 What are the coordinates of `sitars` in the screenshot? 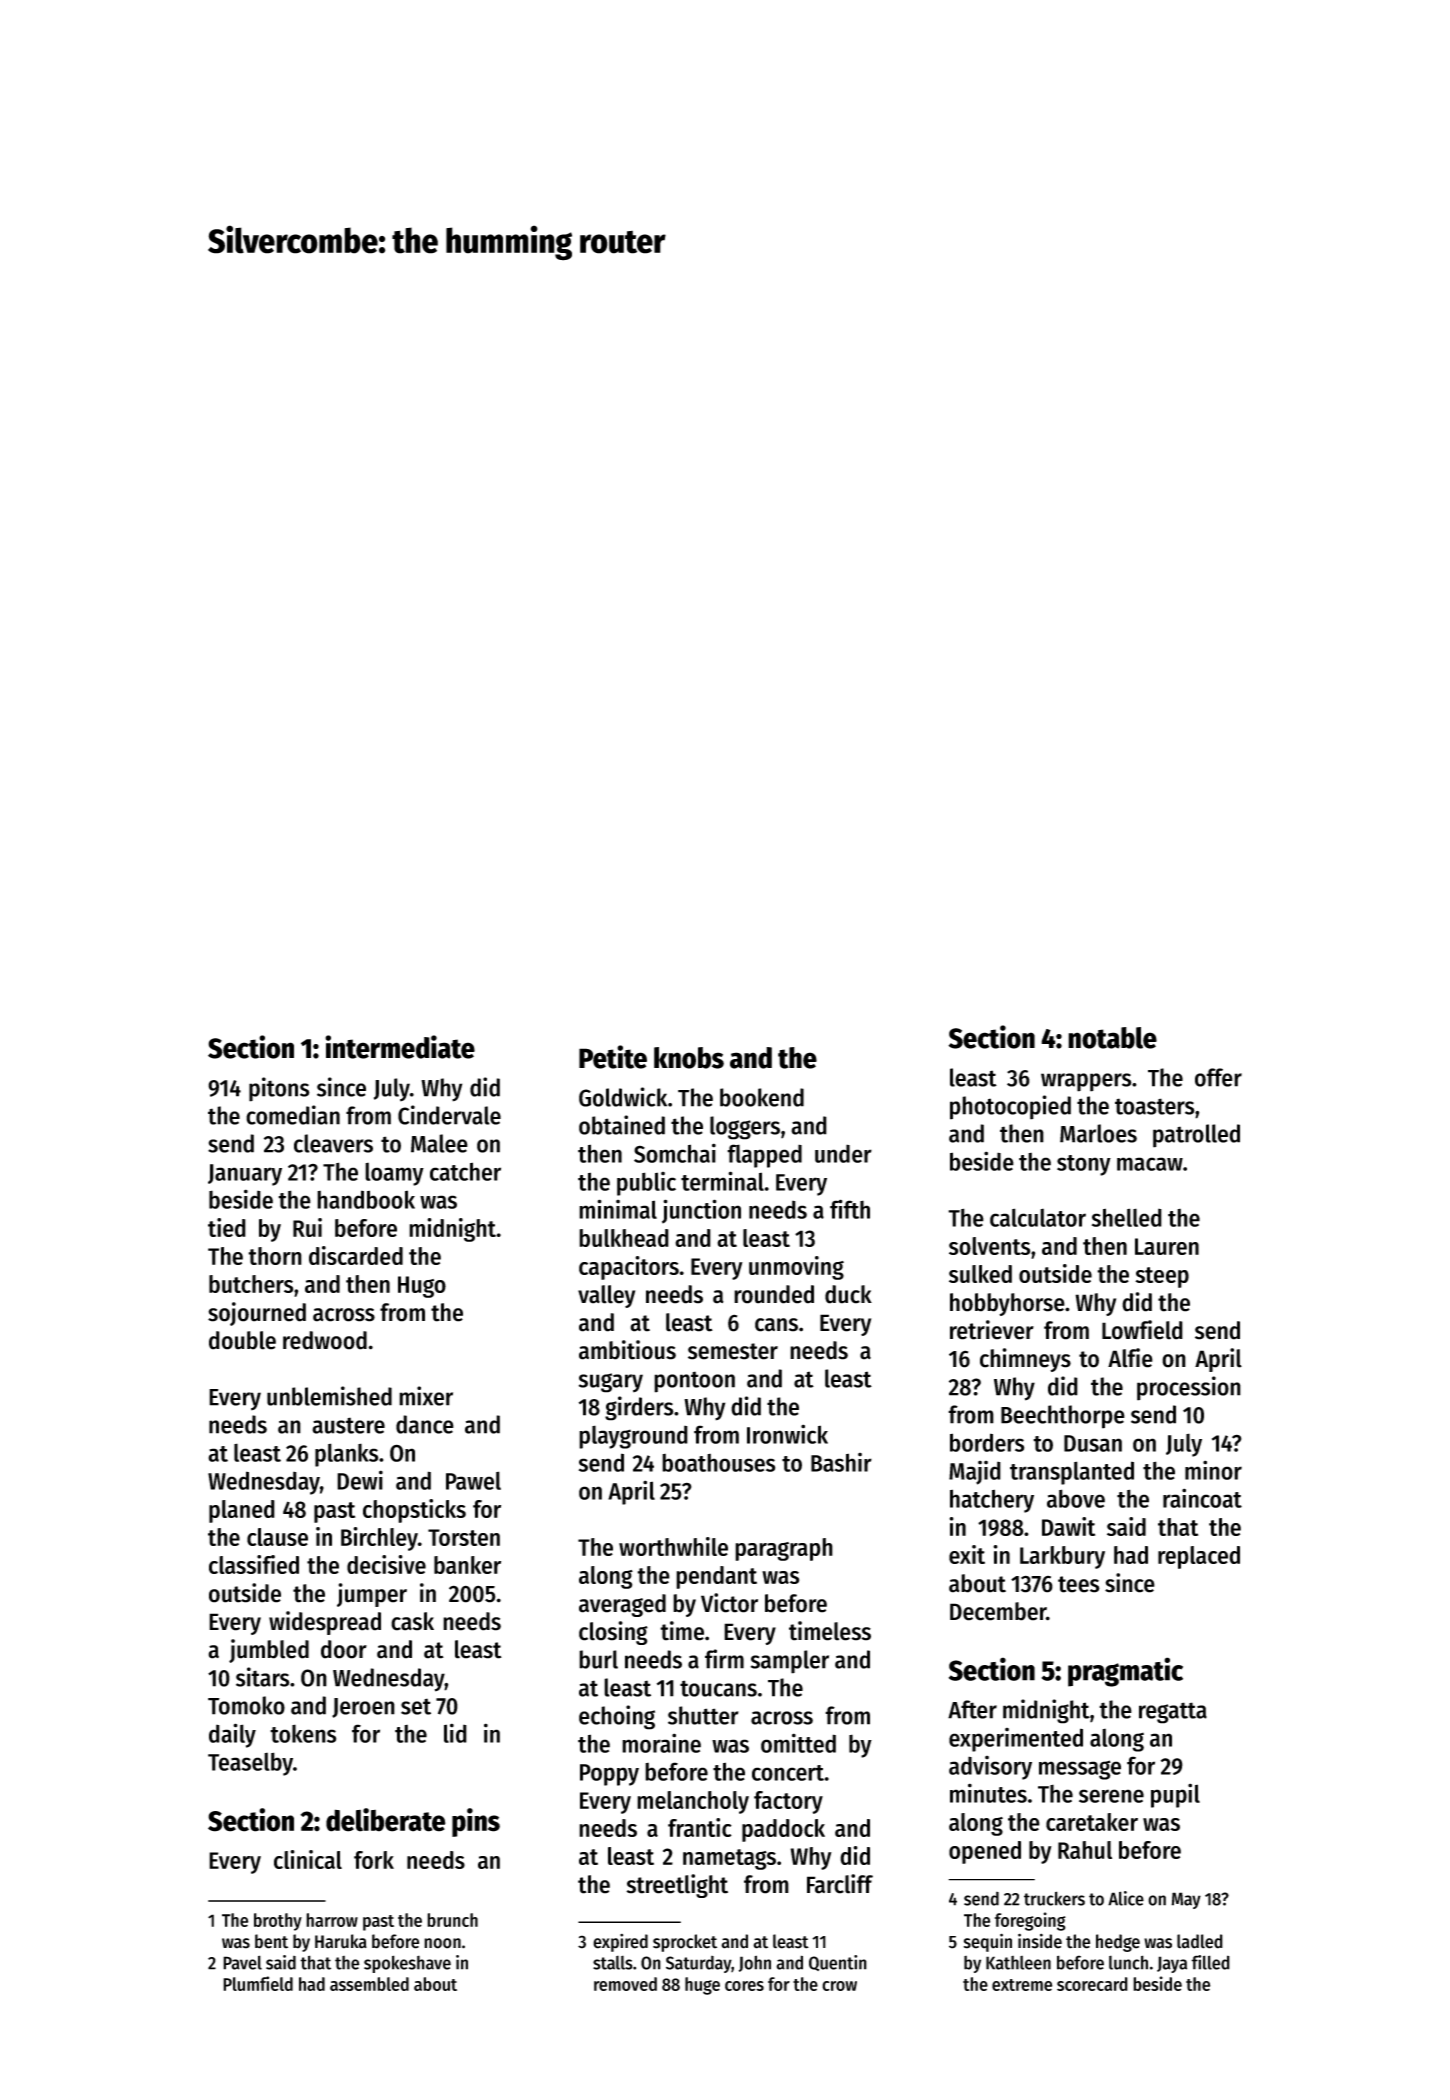 It's located at (263, 1677).
